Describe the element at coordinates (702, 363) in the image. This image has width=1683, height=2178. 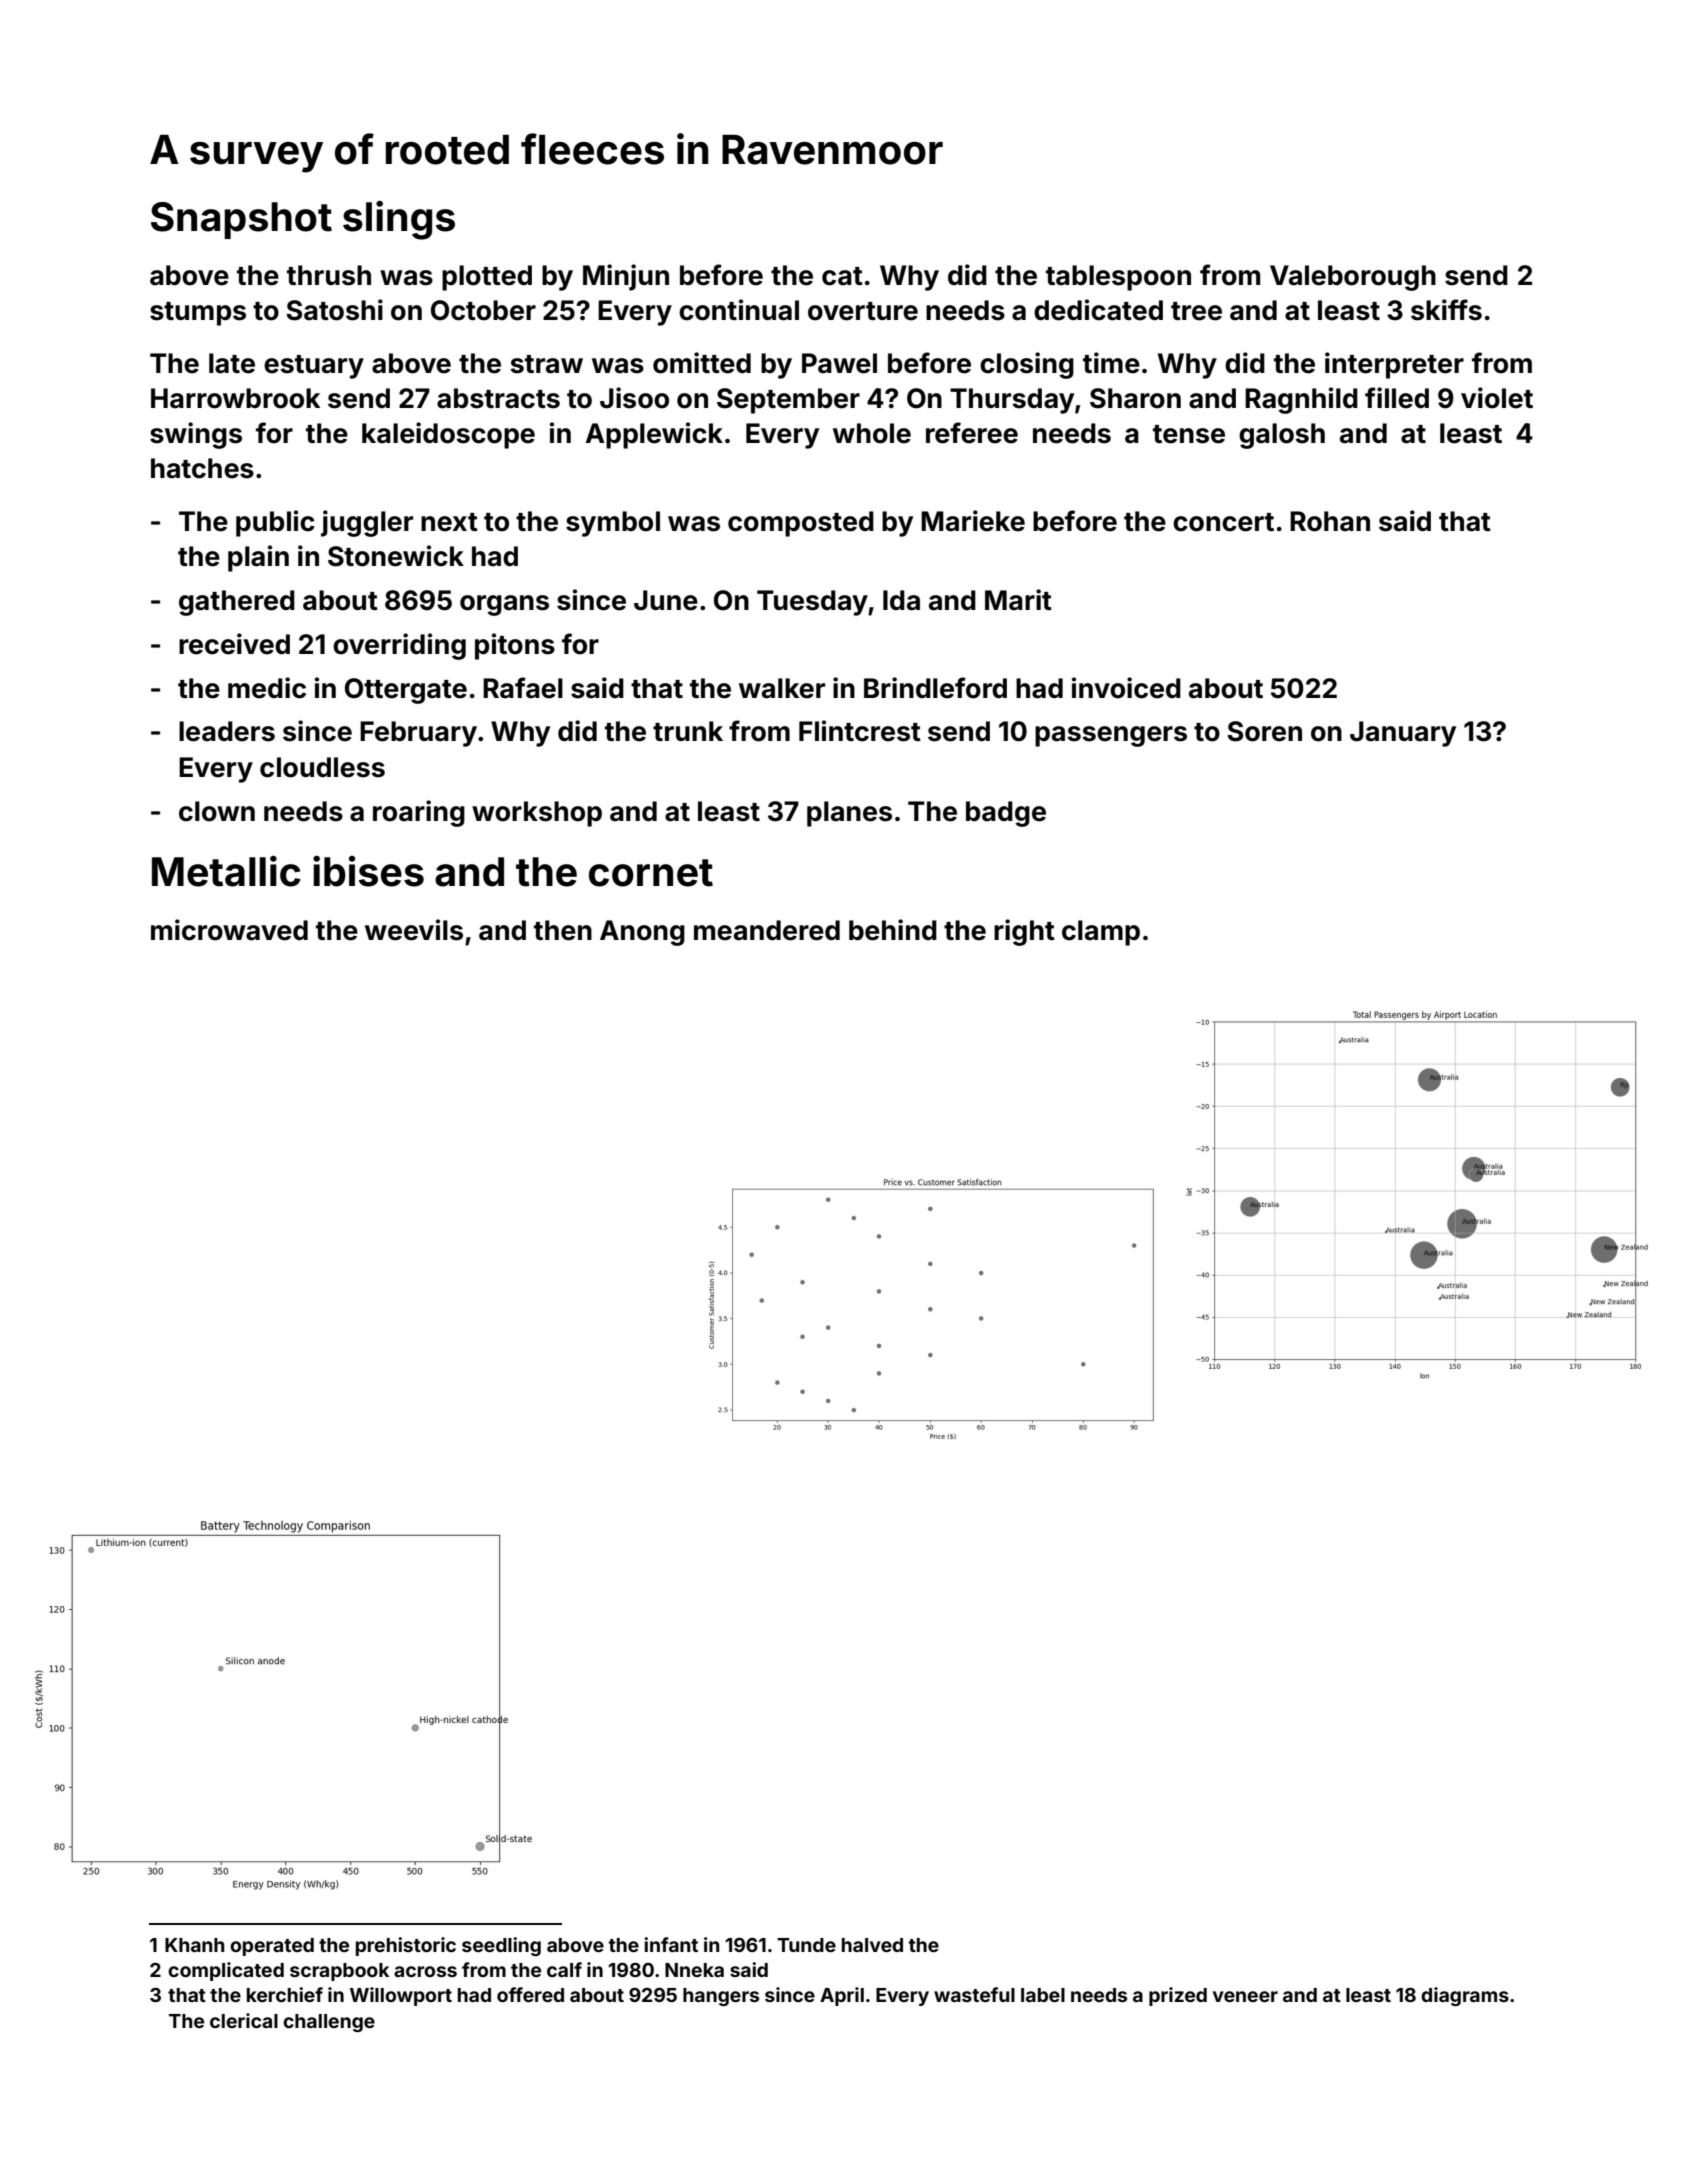
I see `omitted` at that location.
